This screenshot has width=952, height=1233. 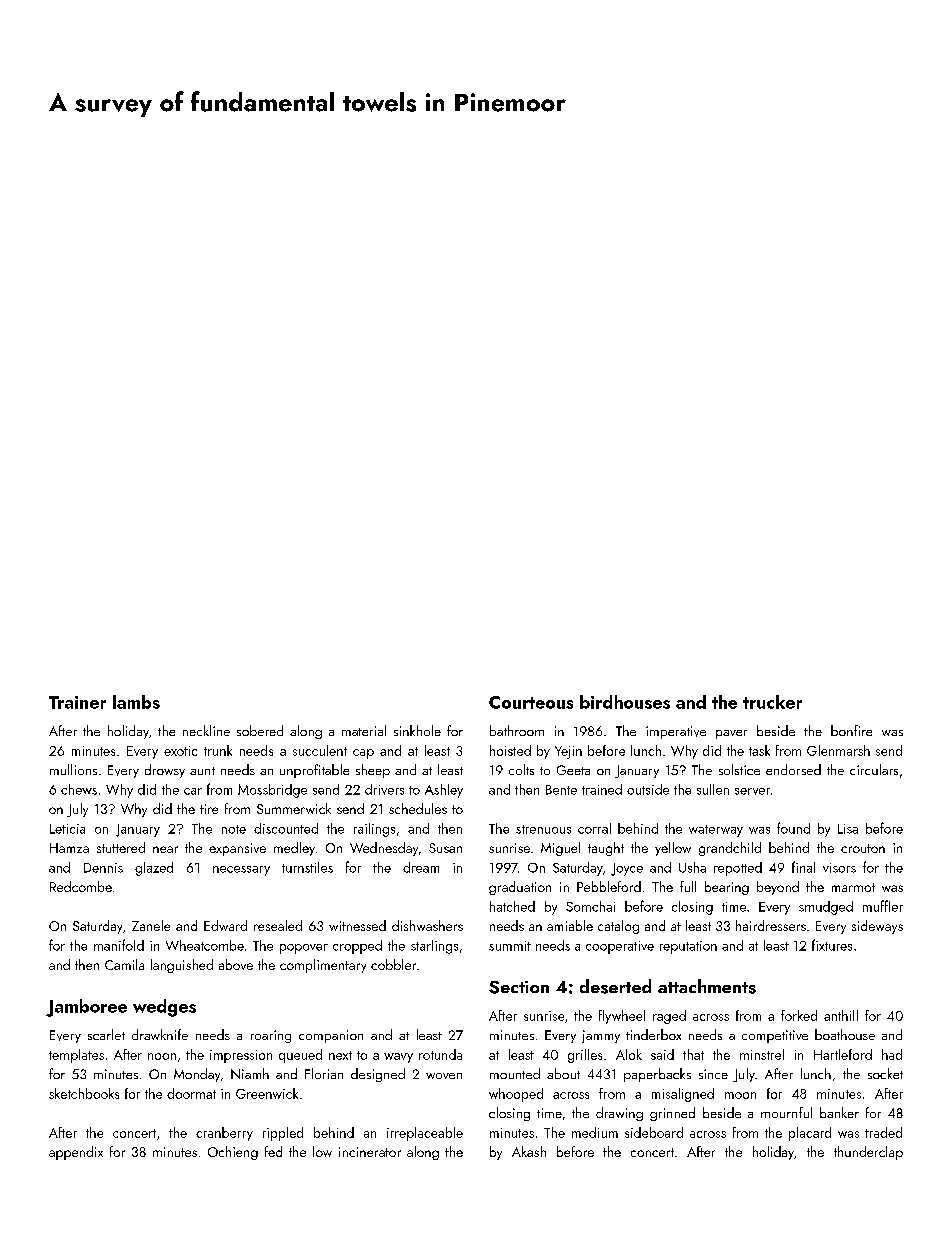 I want to click on trucker, so click(x=772, y=702).
